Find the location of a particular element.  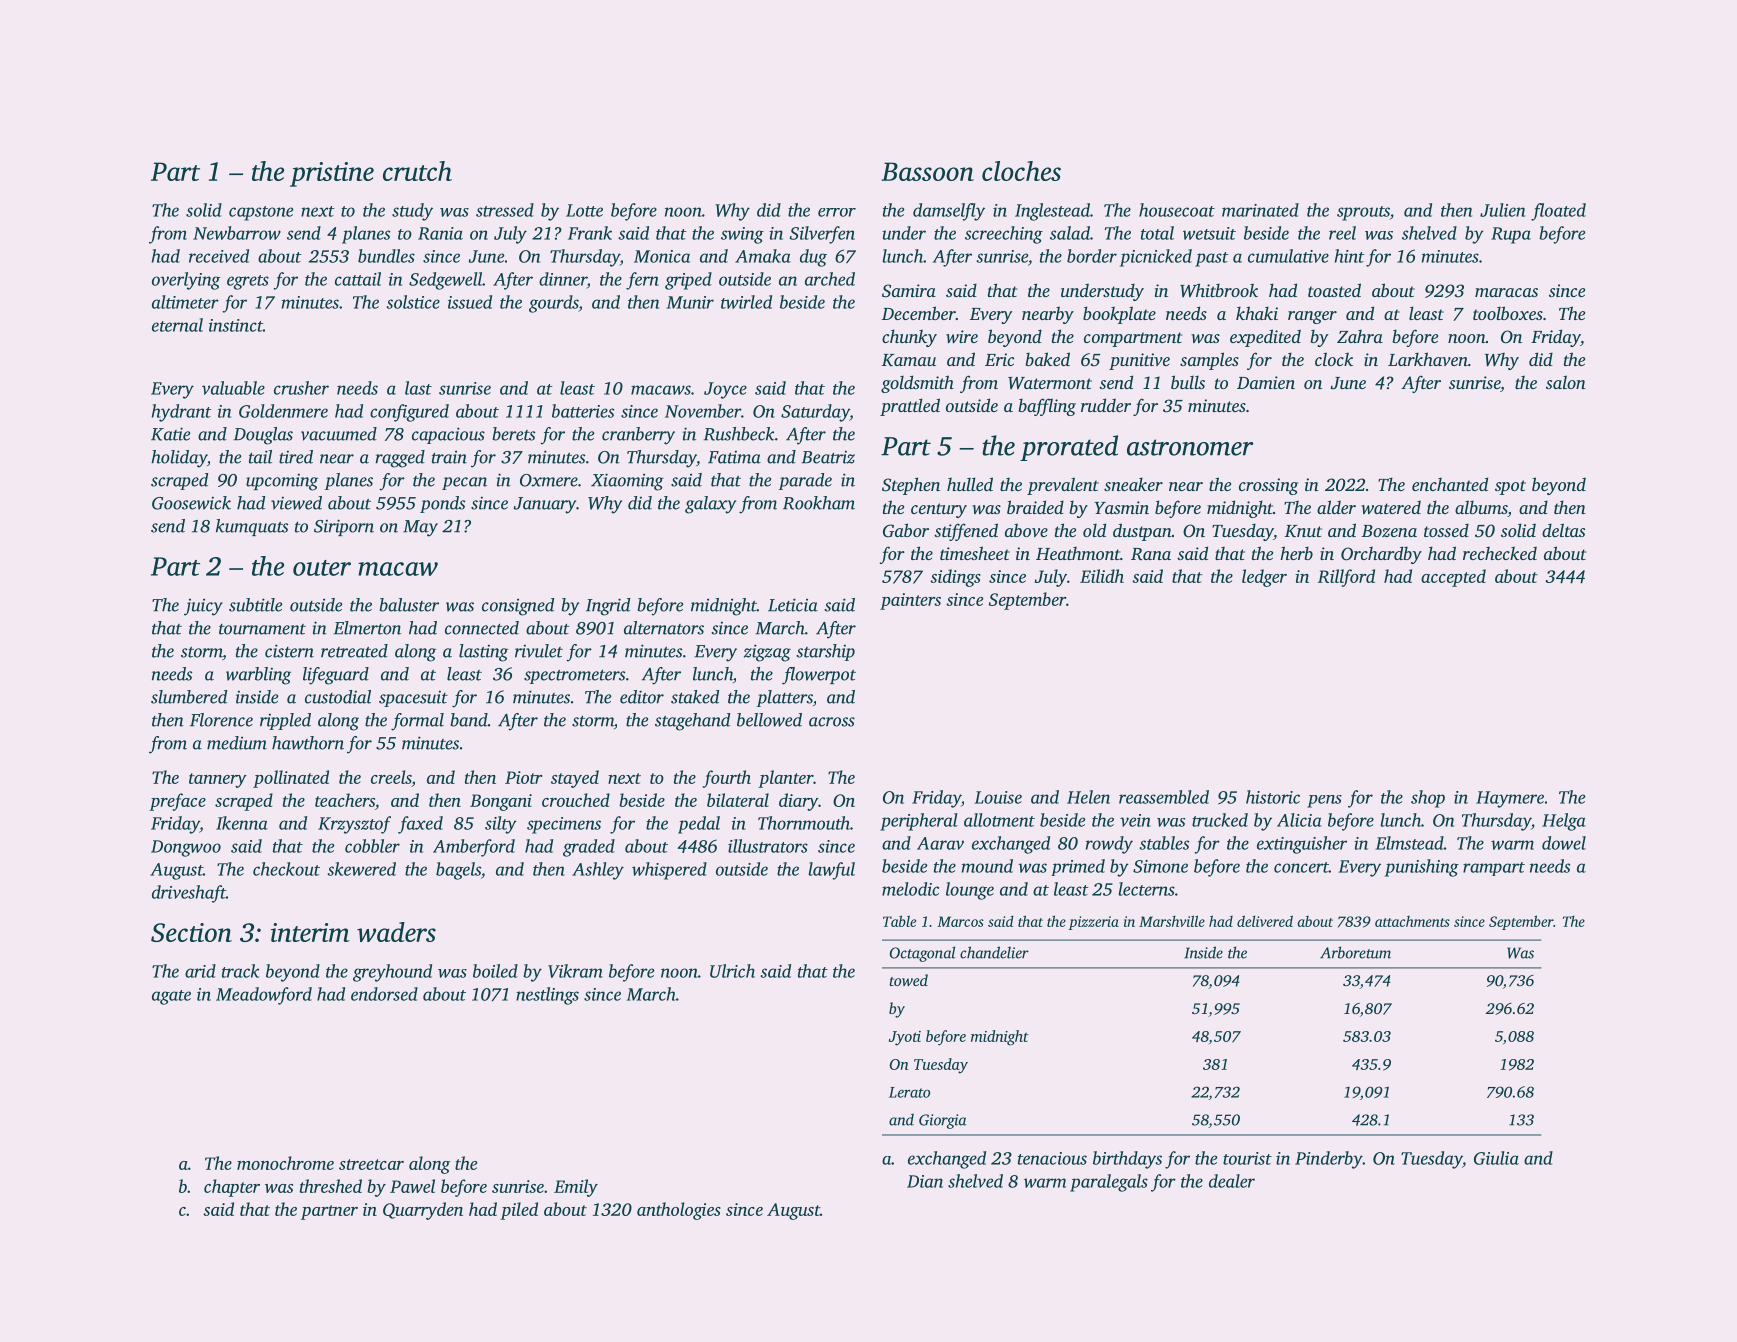

streetcar is located at coordinates (371, 1164).
